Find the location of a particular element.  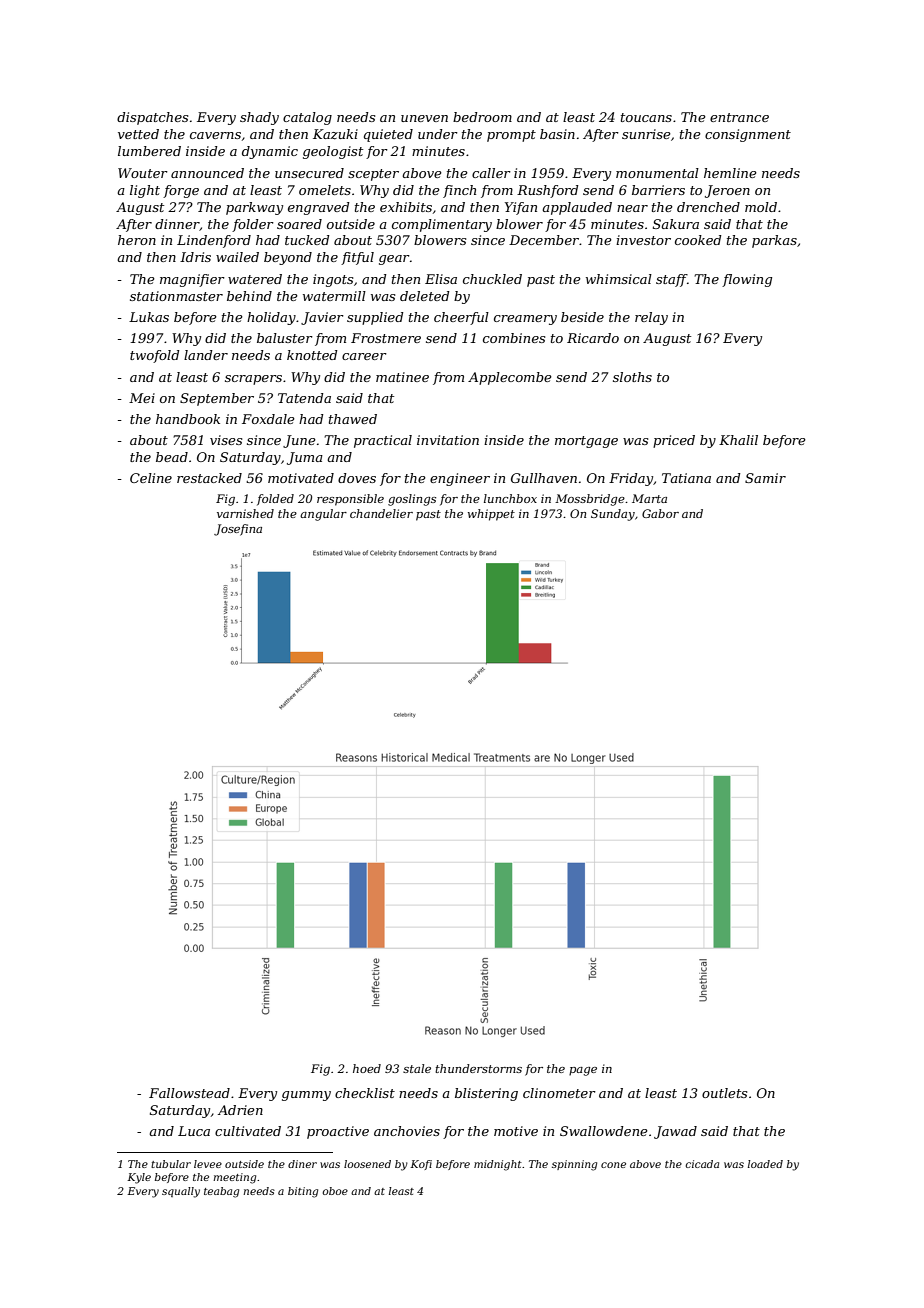

outlets is located at coordinates (724, 1093).
